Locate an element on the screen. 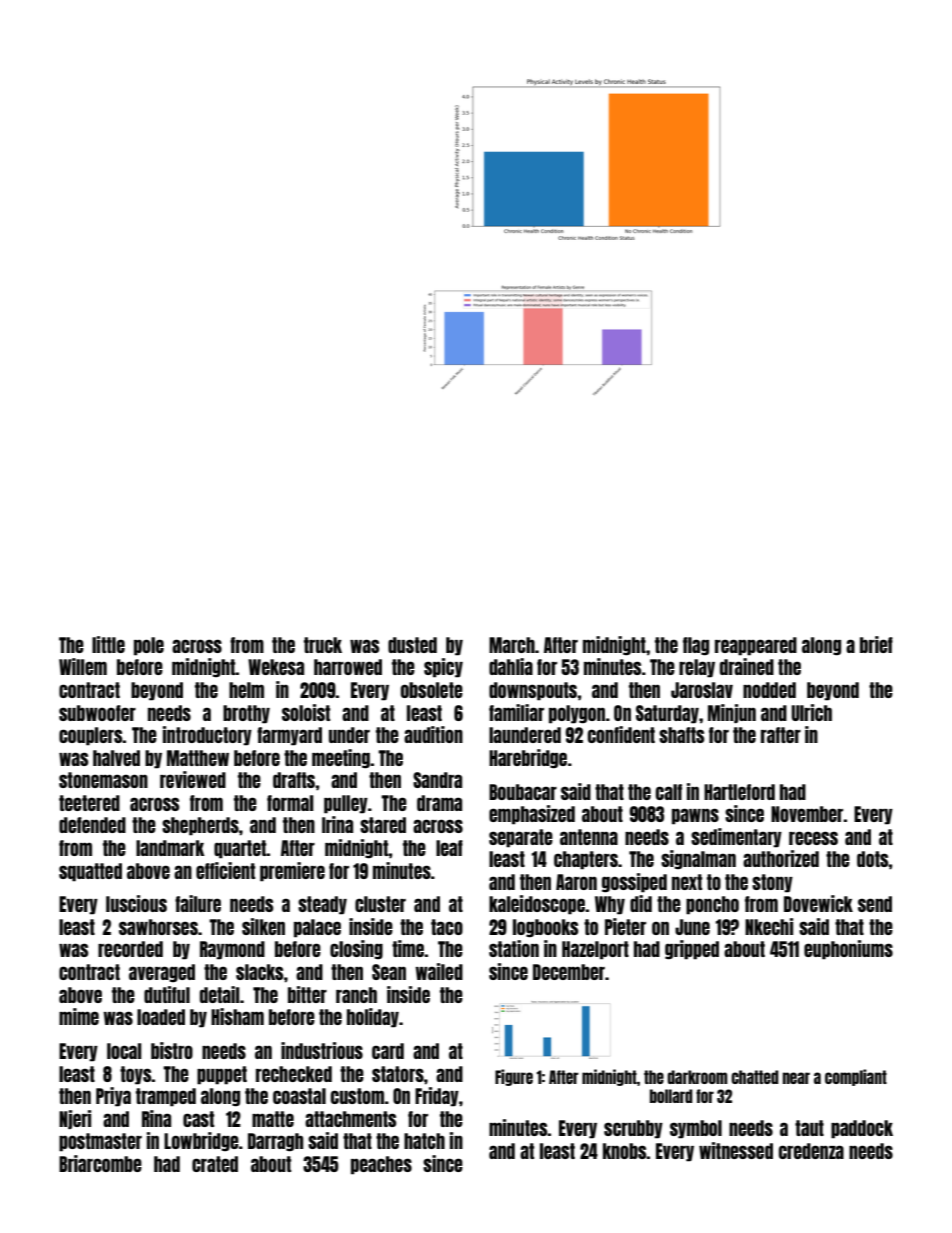  hatch is located at coordinates (424, 1141).
